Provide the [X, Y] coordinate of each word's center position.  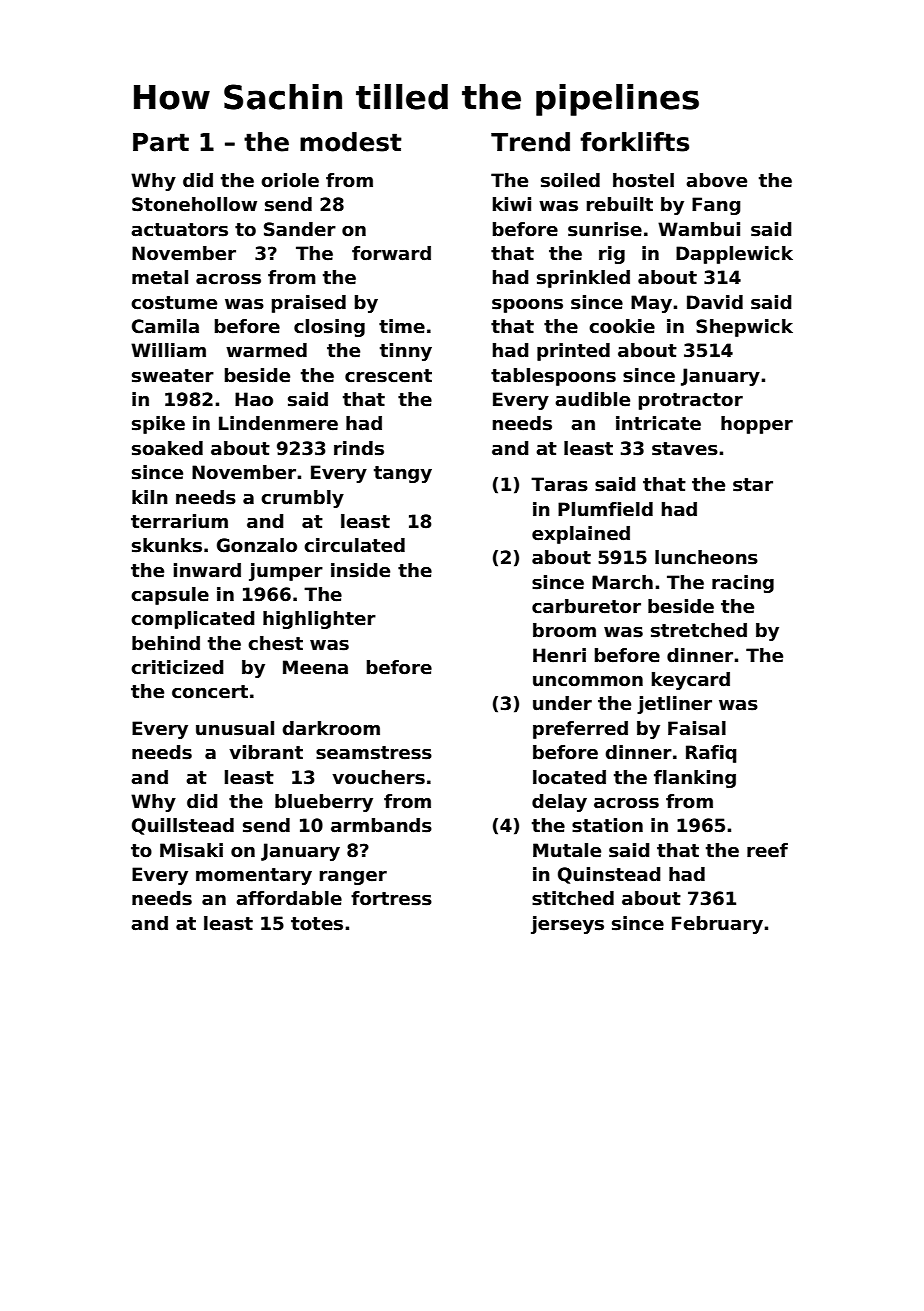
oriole [290, 180]
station [607, 825]
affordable [289, 898]
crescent [388, 376]
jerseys [567, 925]
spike [158, 425]
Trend [530, 142]
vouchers [378, 777]
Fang [716, 206]
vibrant [266, 752]
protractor [691, 401]
